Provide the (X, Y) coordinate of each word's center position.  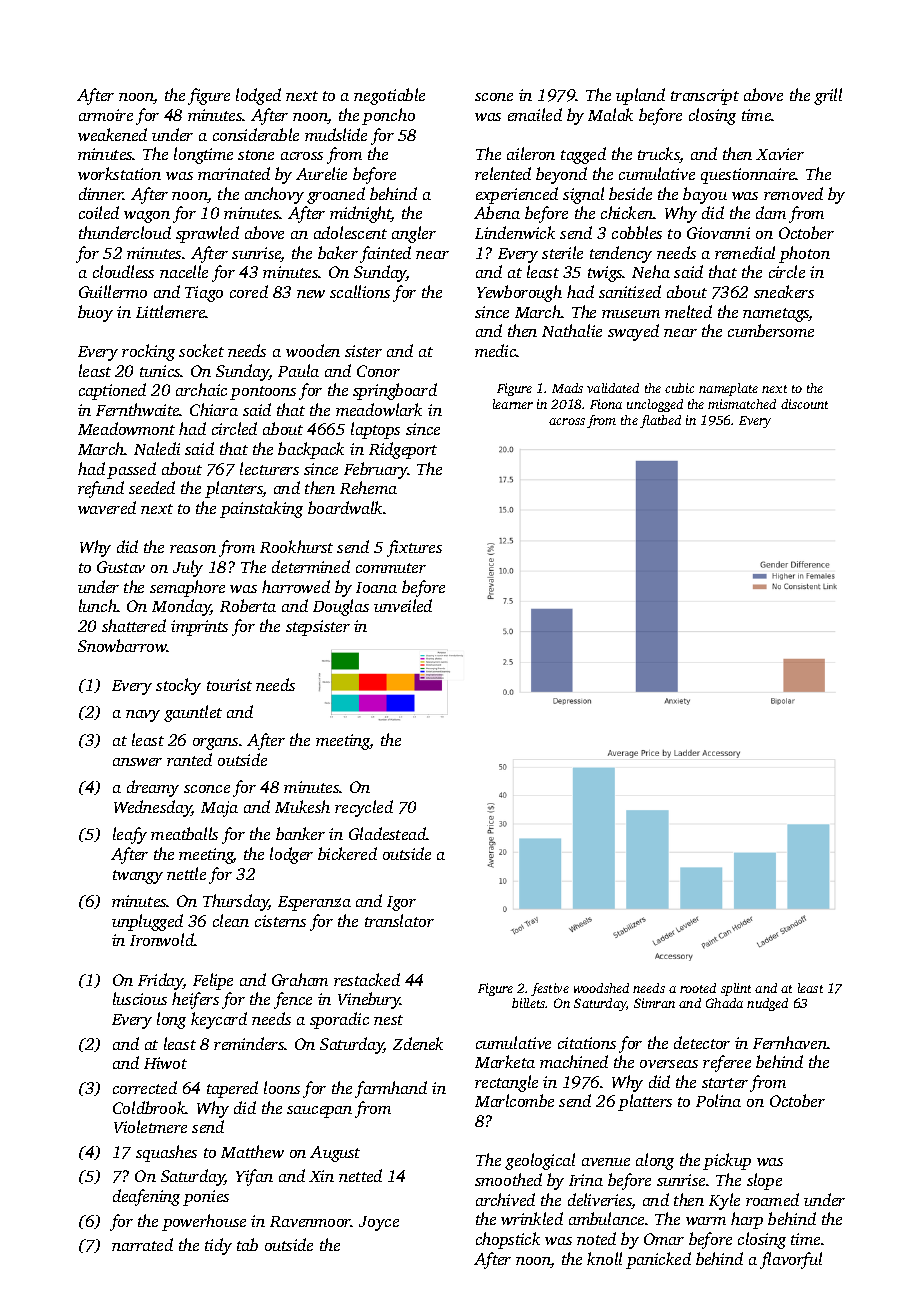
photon (804, 254)
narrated (142, 1244)
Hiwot (165, 1063)
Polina (718, 1100)
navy (143, 716)
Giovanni (718, 233)
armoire (106, 115)
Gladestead (387, 833)
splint (736, 989)
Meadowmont (126, 428)
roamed (772, 1199)
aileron (531, 153)
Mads (567, 388)
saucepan (319, 1112)
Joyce (379, 1223)
